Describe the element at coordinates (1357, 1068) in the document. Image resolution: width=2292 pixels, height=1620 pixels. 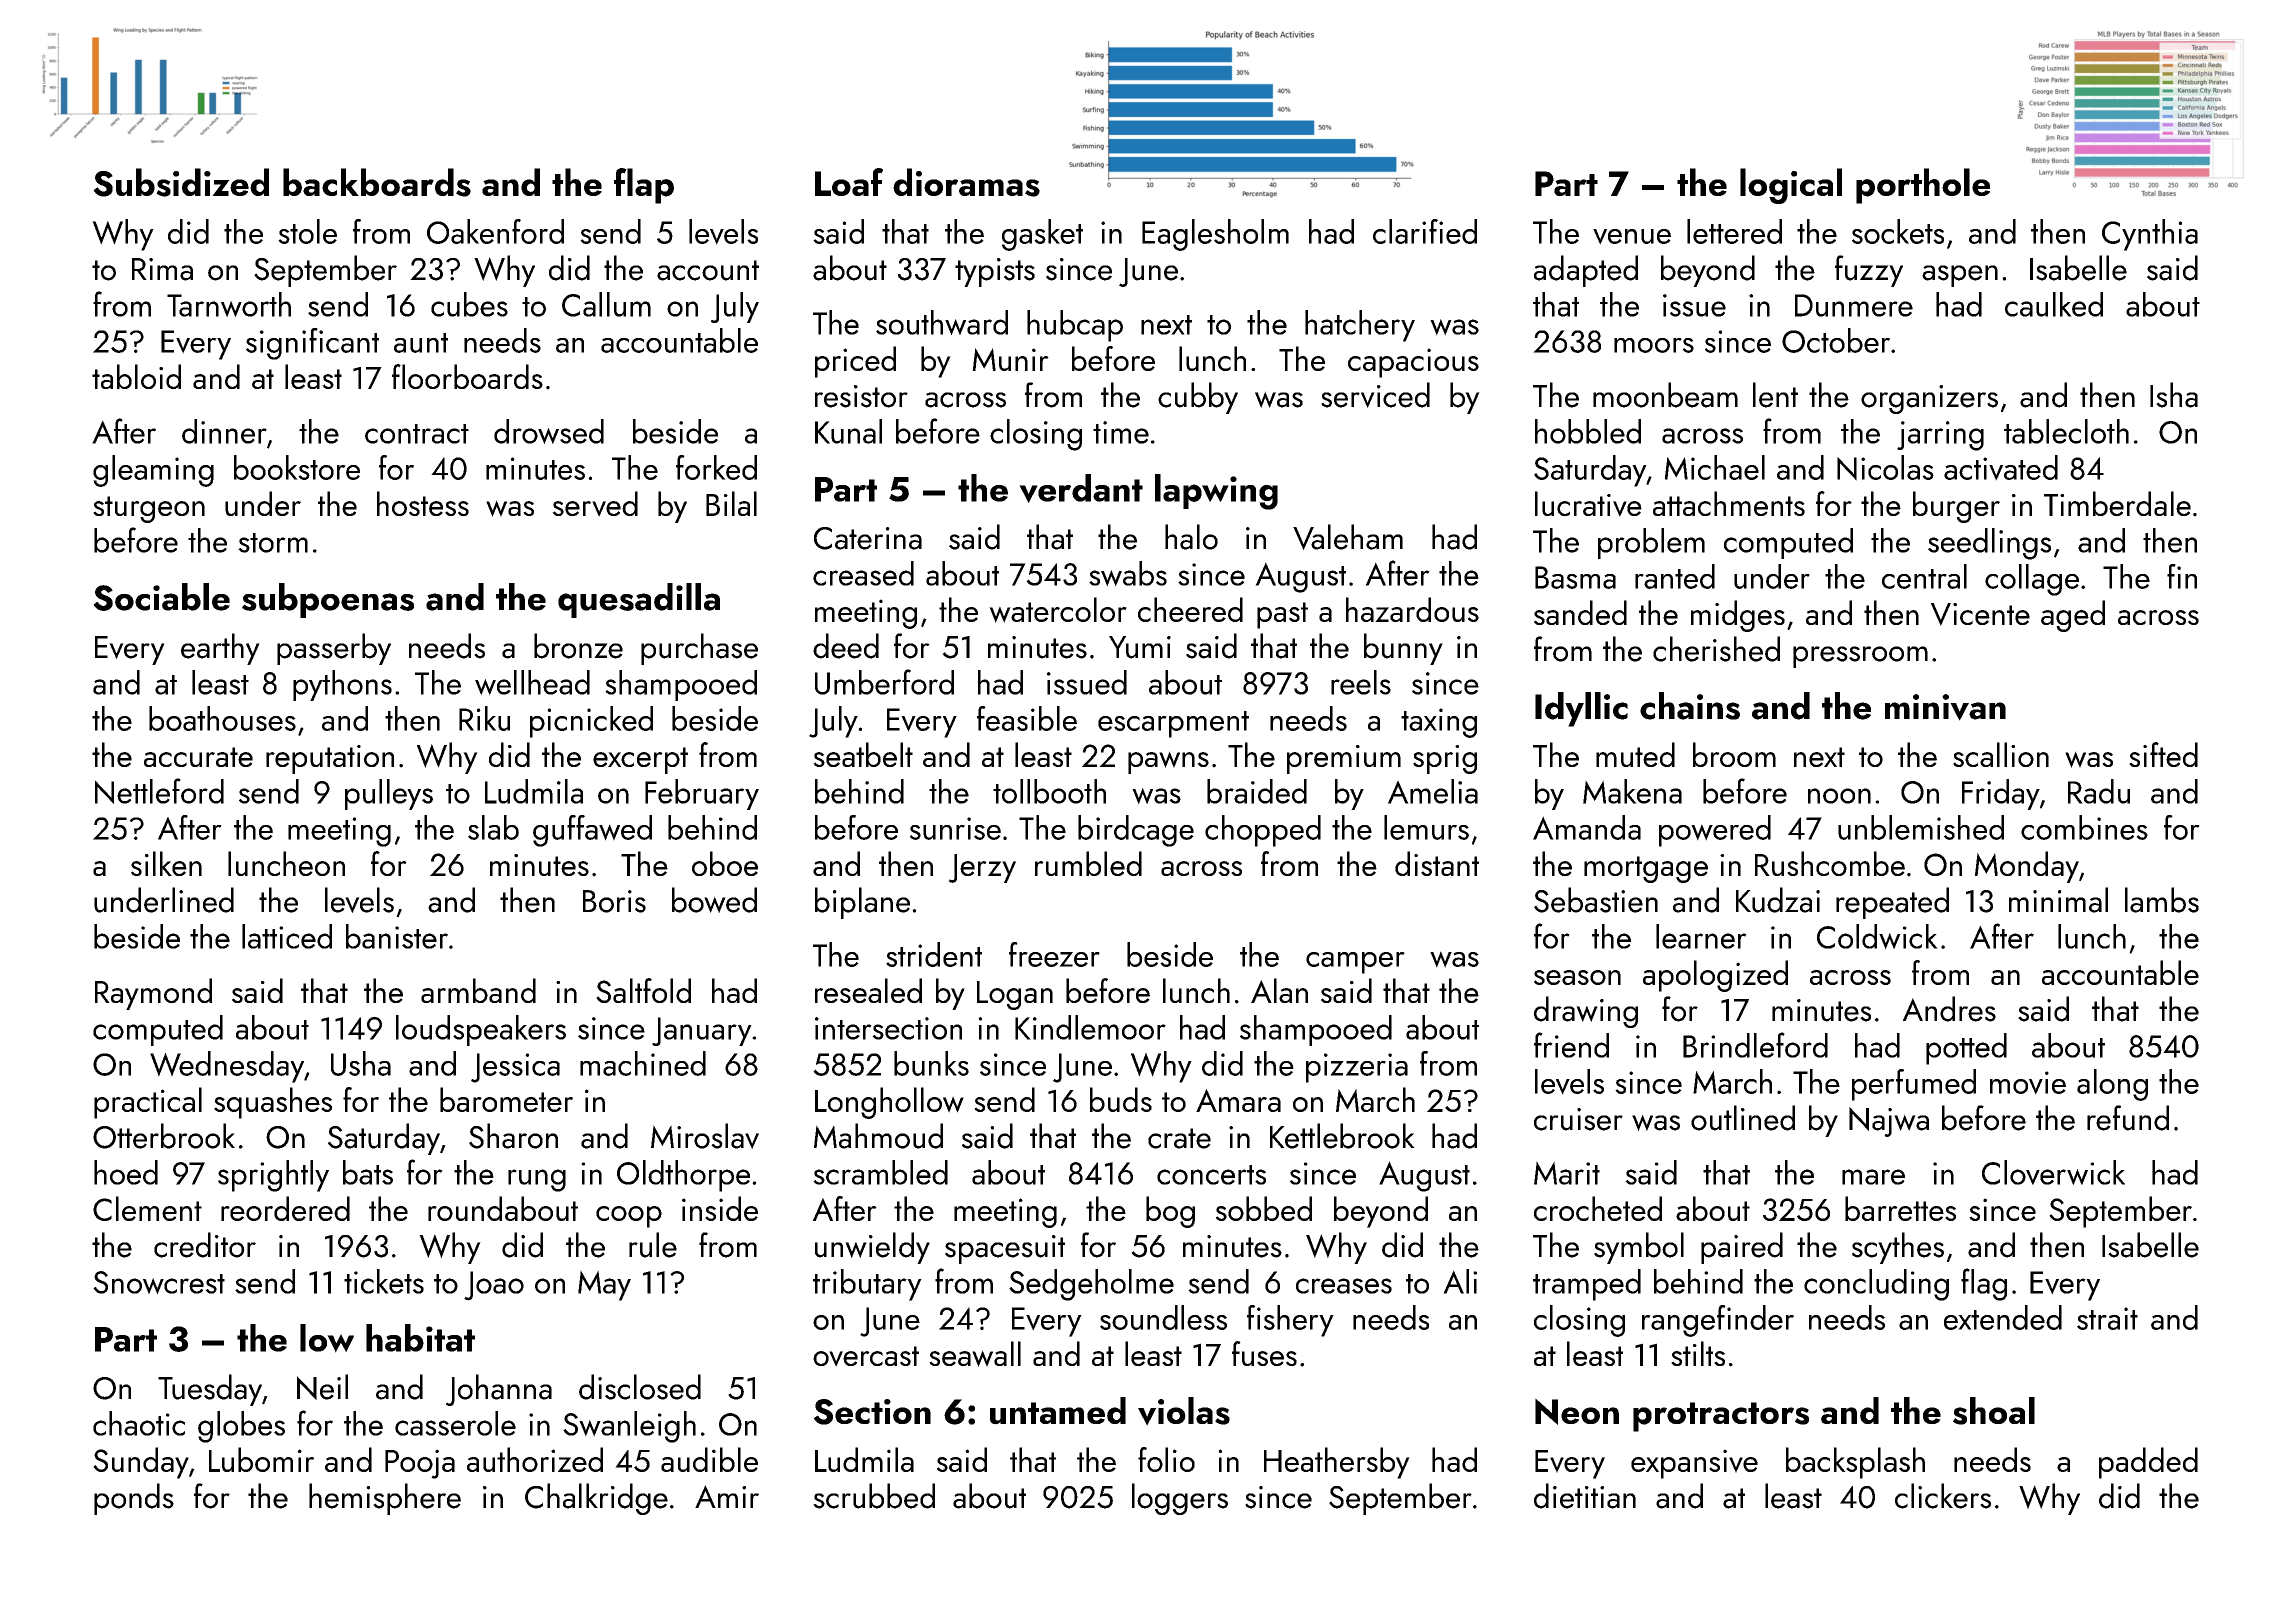
I see `pizzeria` at that location.
